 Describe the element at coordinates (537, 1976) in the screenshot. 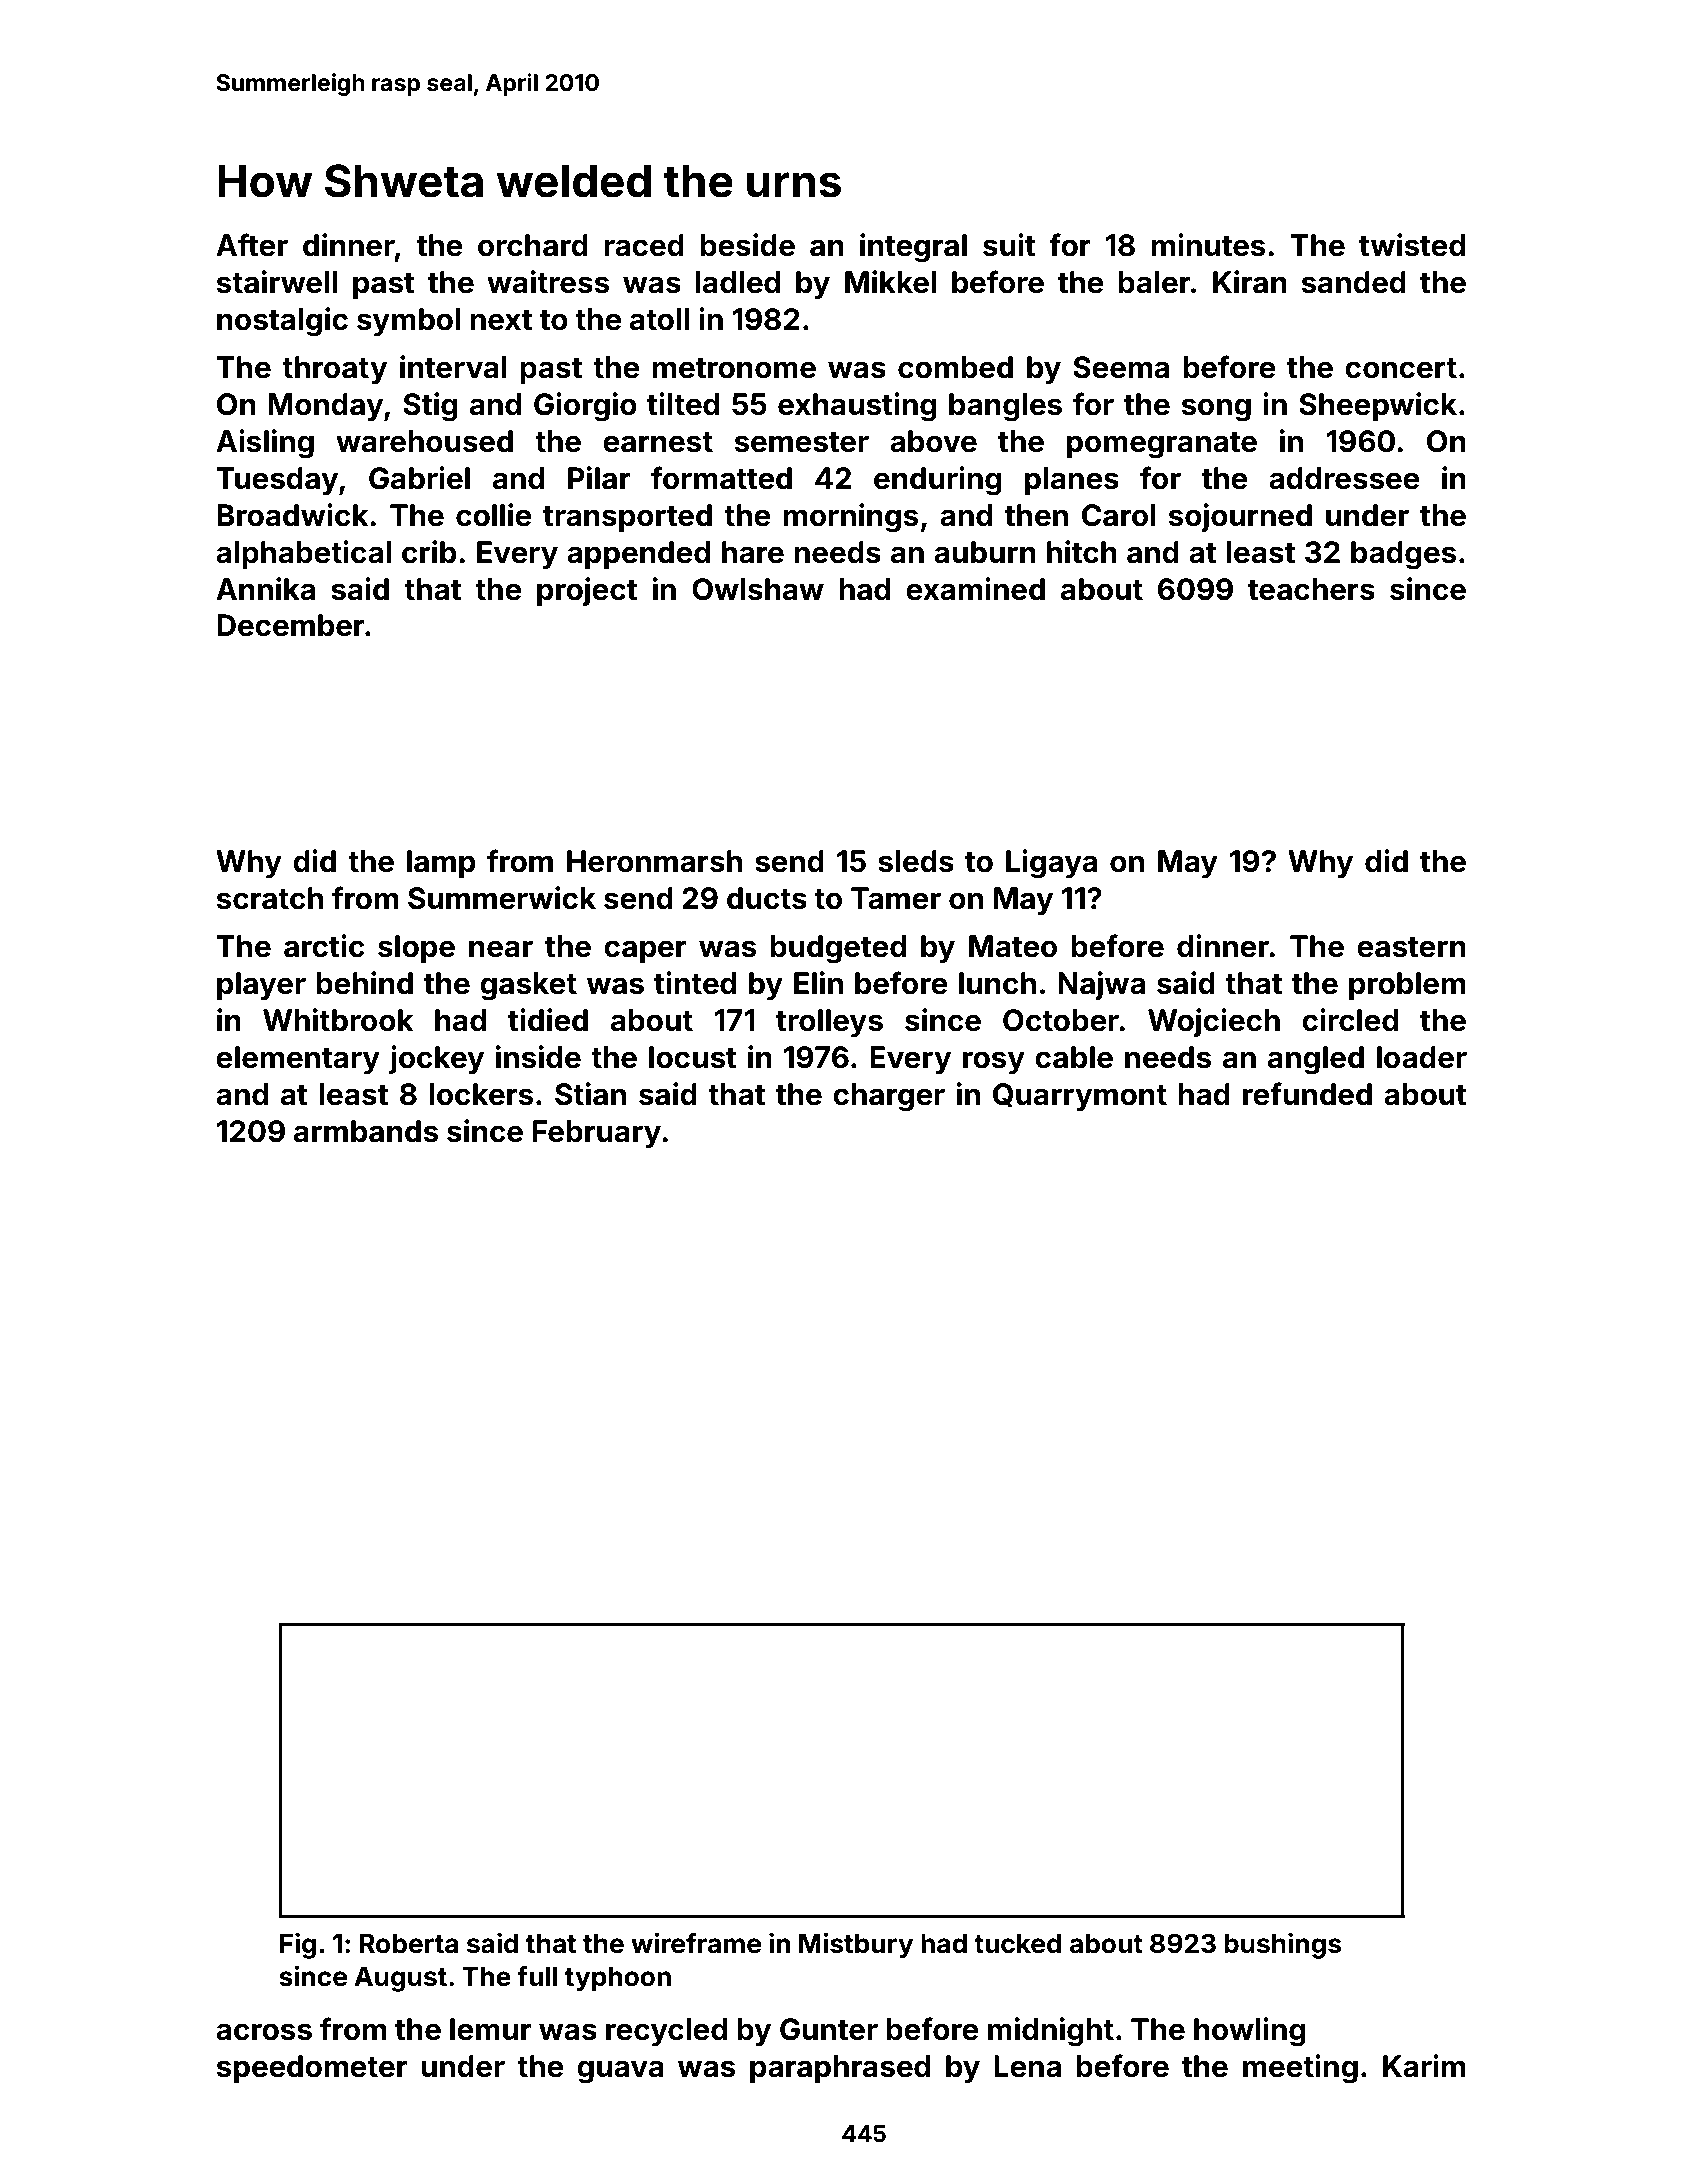

I see `full` at that location.
